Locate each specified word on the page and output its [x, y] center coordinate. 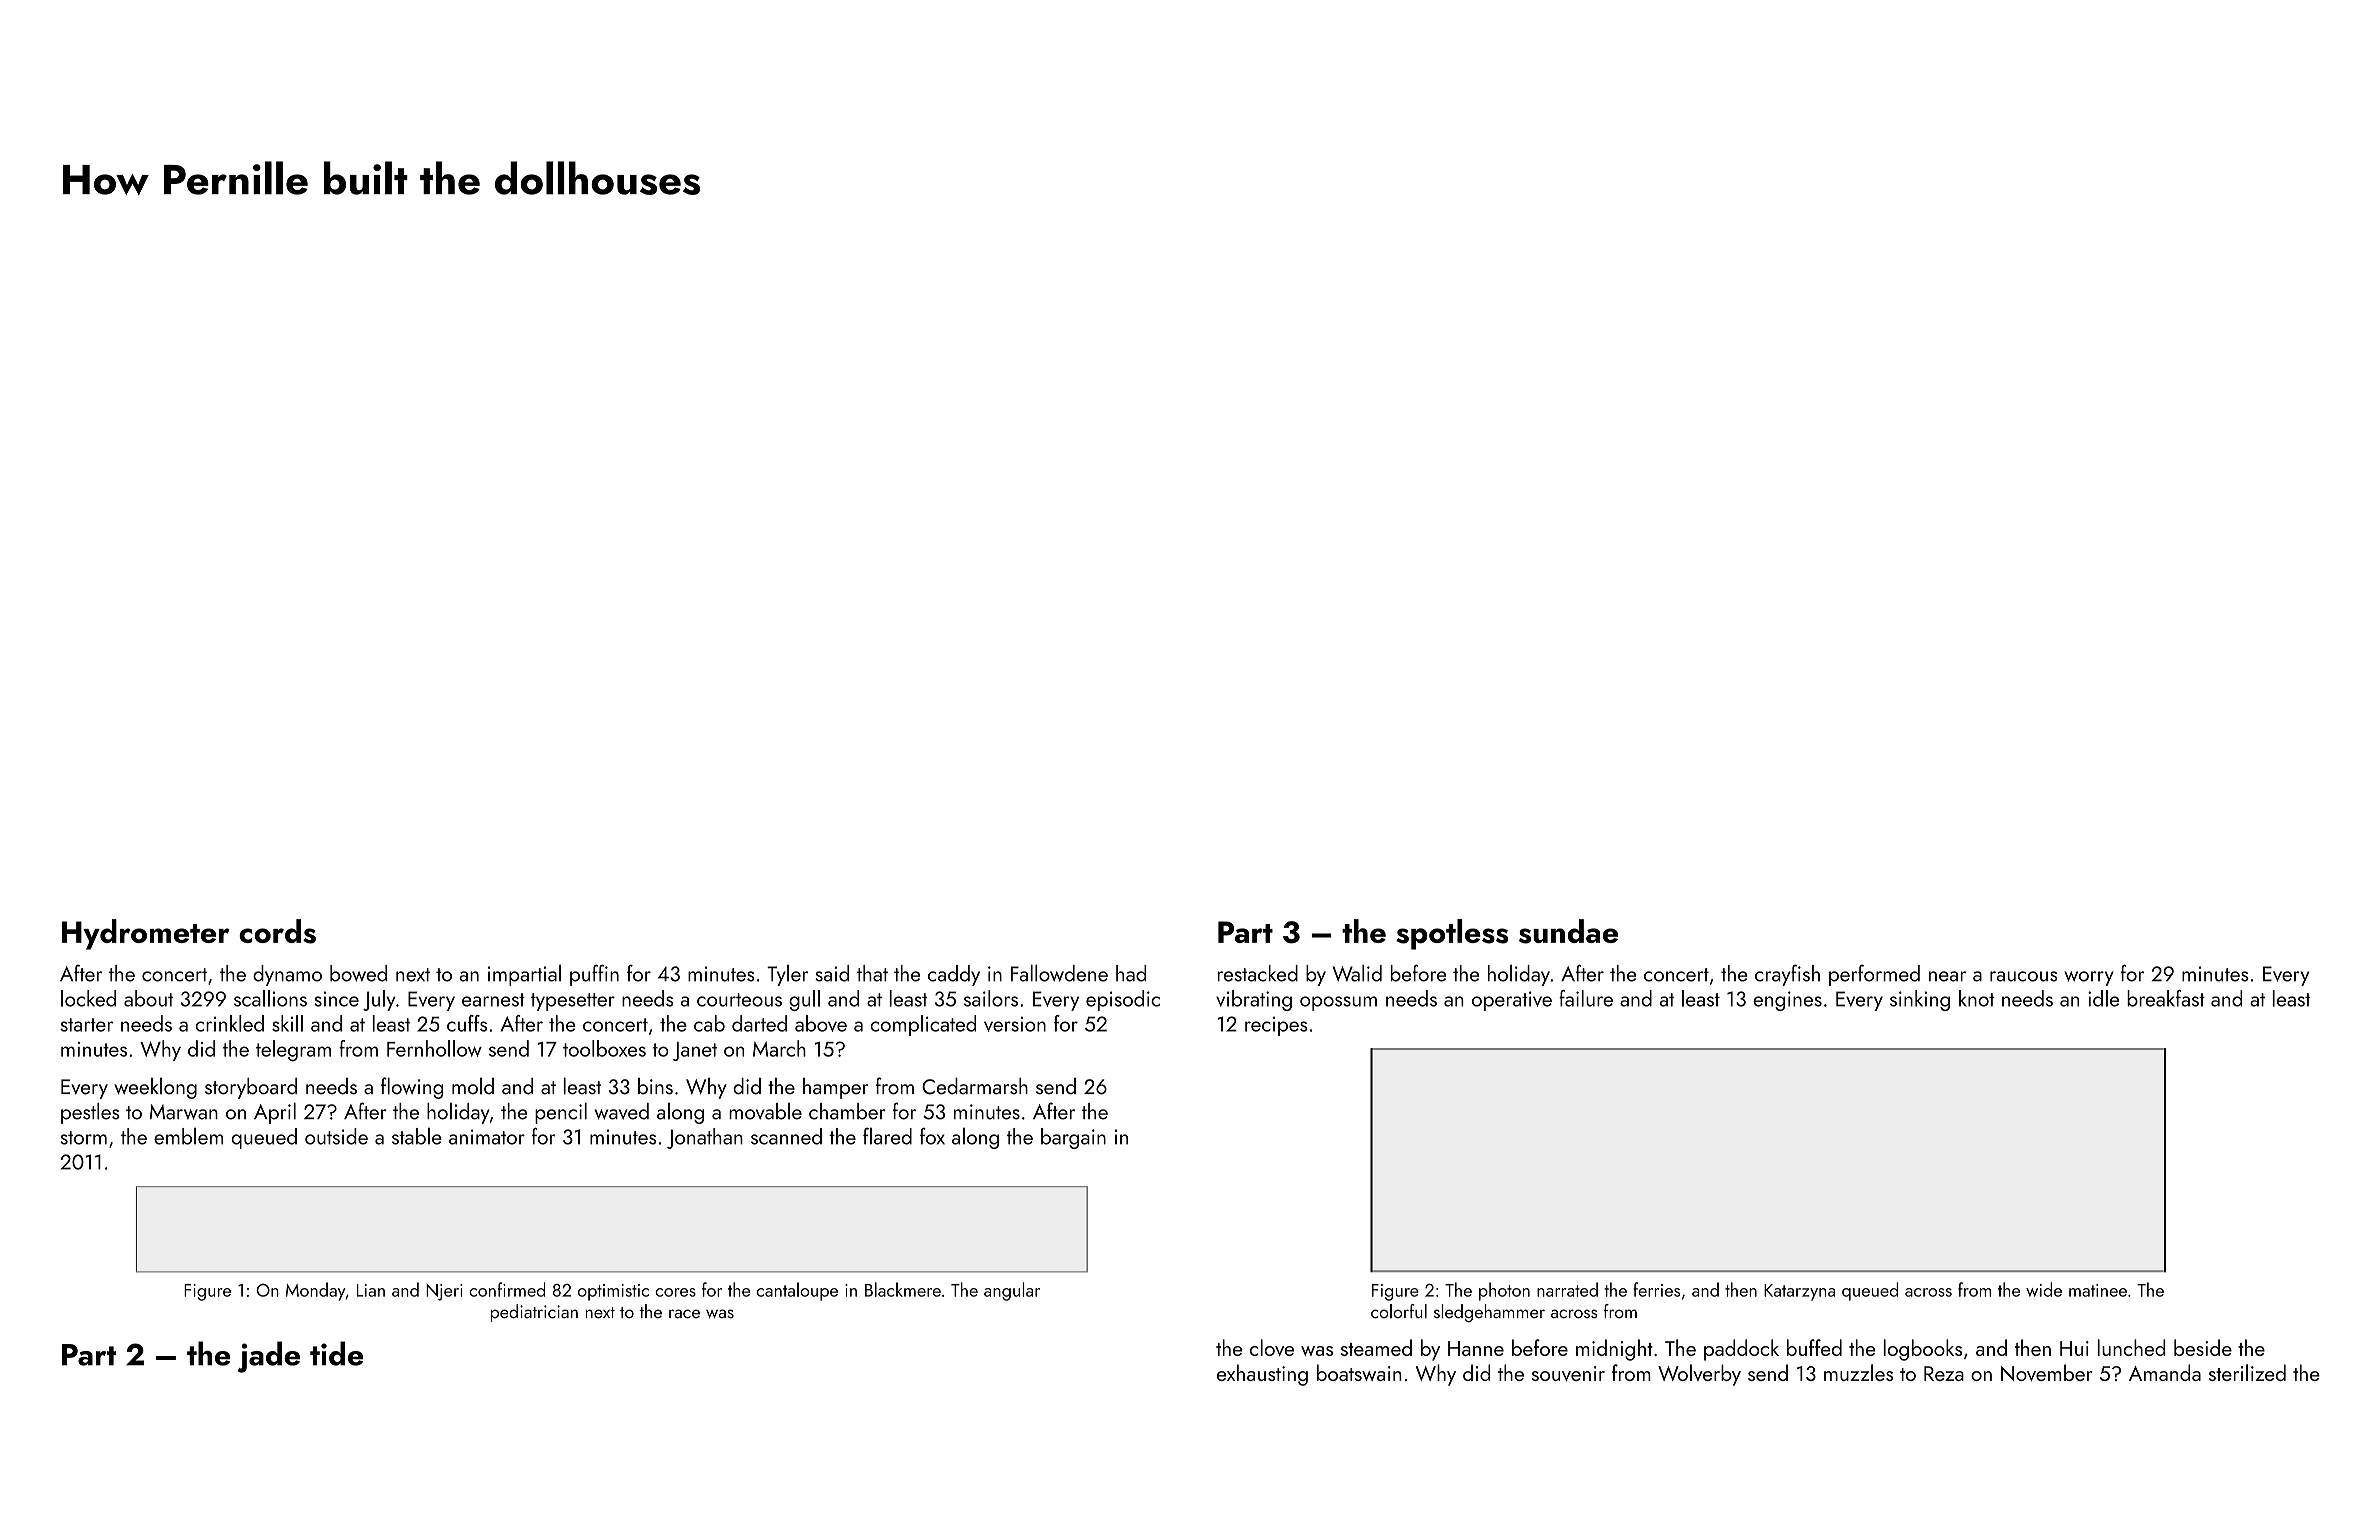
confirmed [507, 1289]
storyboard [251, 1088]
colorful [1399, 1311]
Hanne [1476, 1348]
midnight [1614, 1350]
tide [336, 1353]
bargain [1073, 1138]
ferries [1656, 1289]
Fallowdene [1059, 973]
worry [2089, 978]
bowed [358, 973]
